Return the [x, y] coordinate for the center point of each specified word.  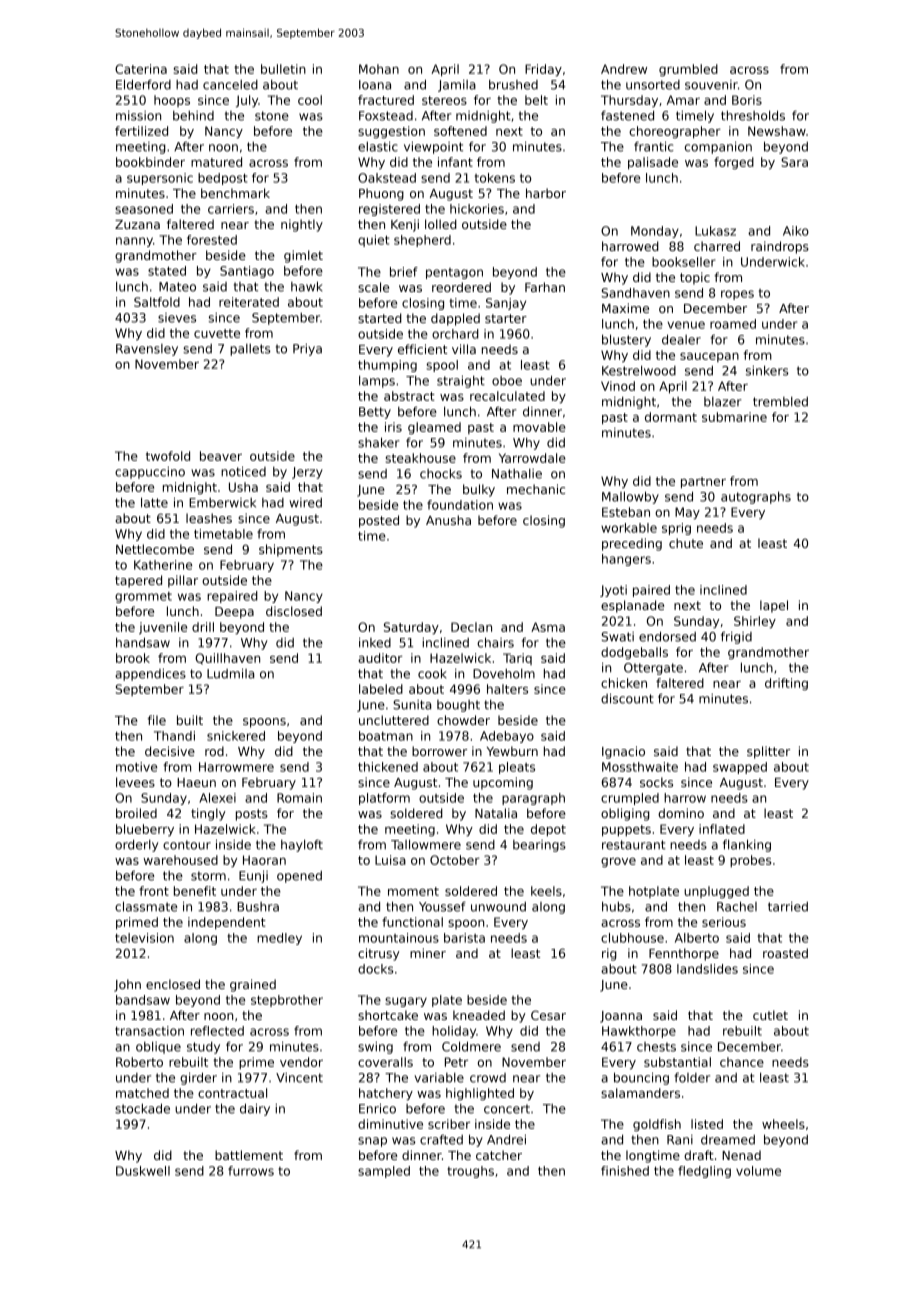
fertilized [141, 131]
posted [379, 521]
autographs [756, 497]
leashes [209, 518]
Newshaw [777, 131]
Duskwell [143, 1171]
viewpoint [433, 147]
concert [507, 1109]
